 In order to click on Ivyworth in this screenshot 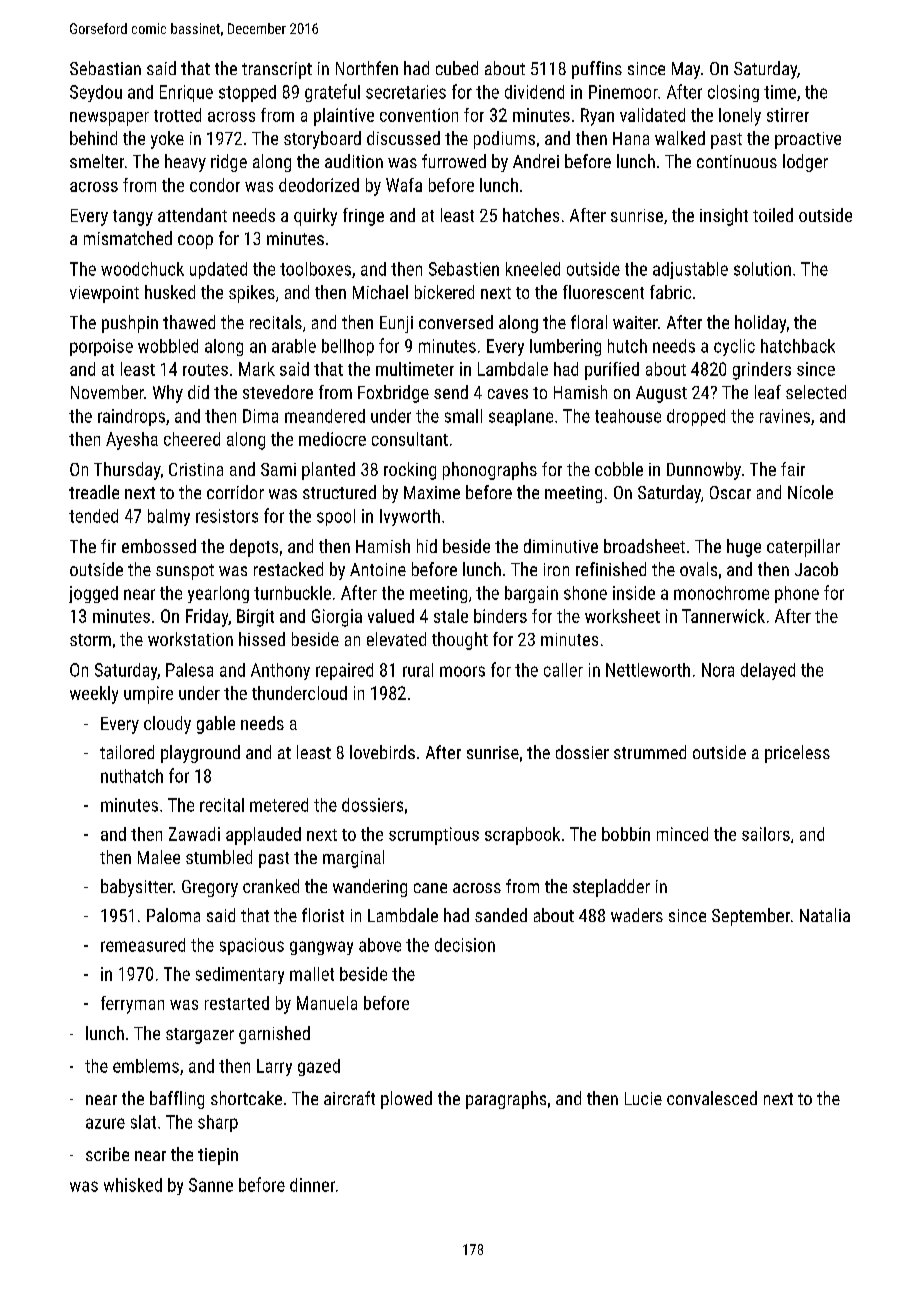, I will do `click(410, 517)`.
